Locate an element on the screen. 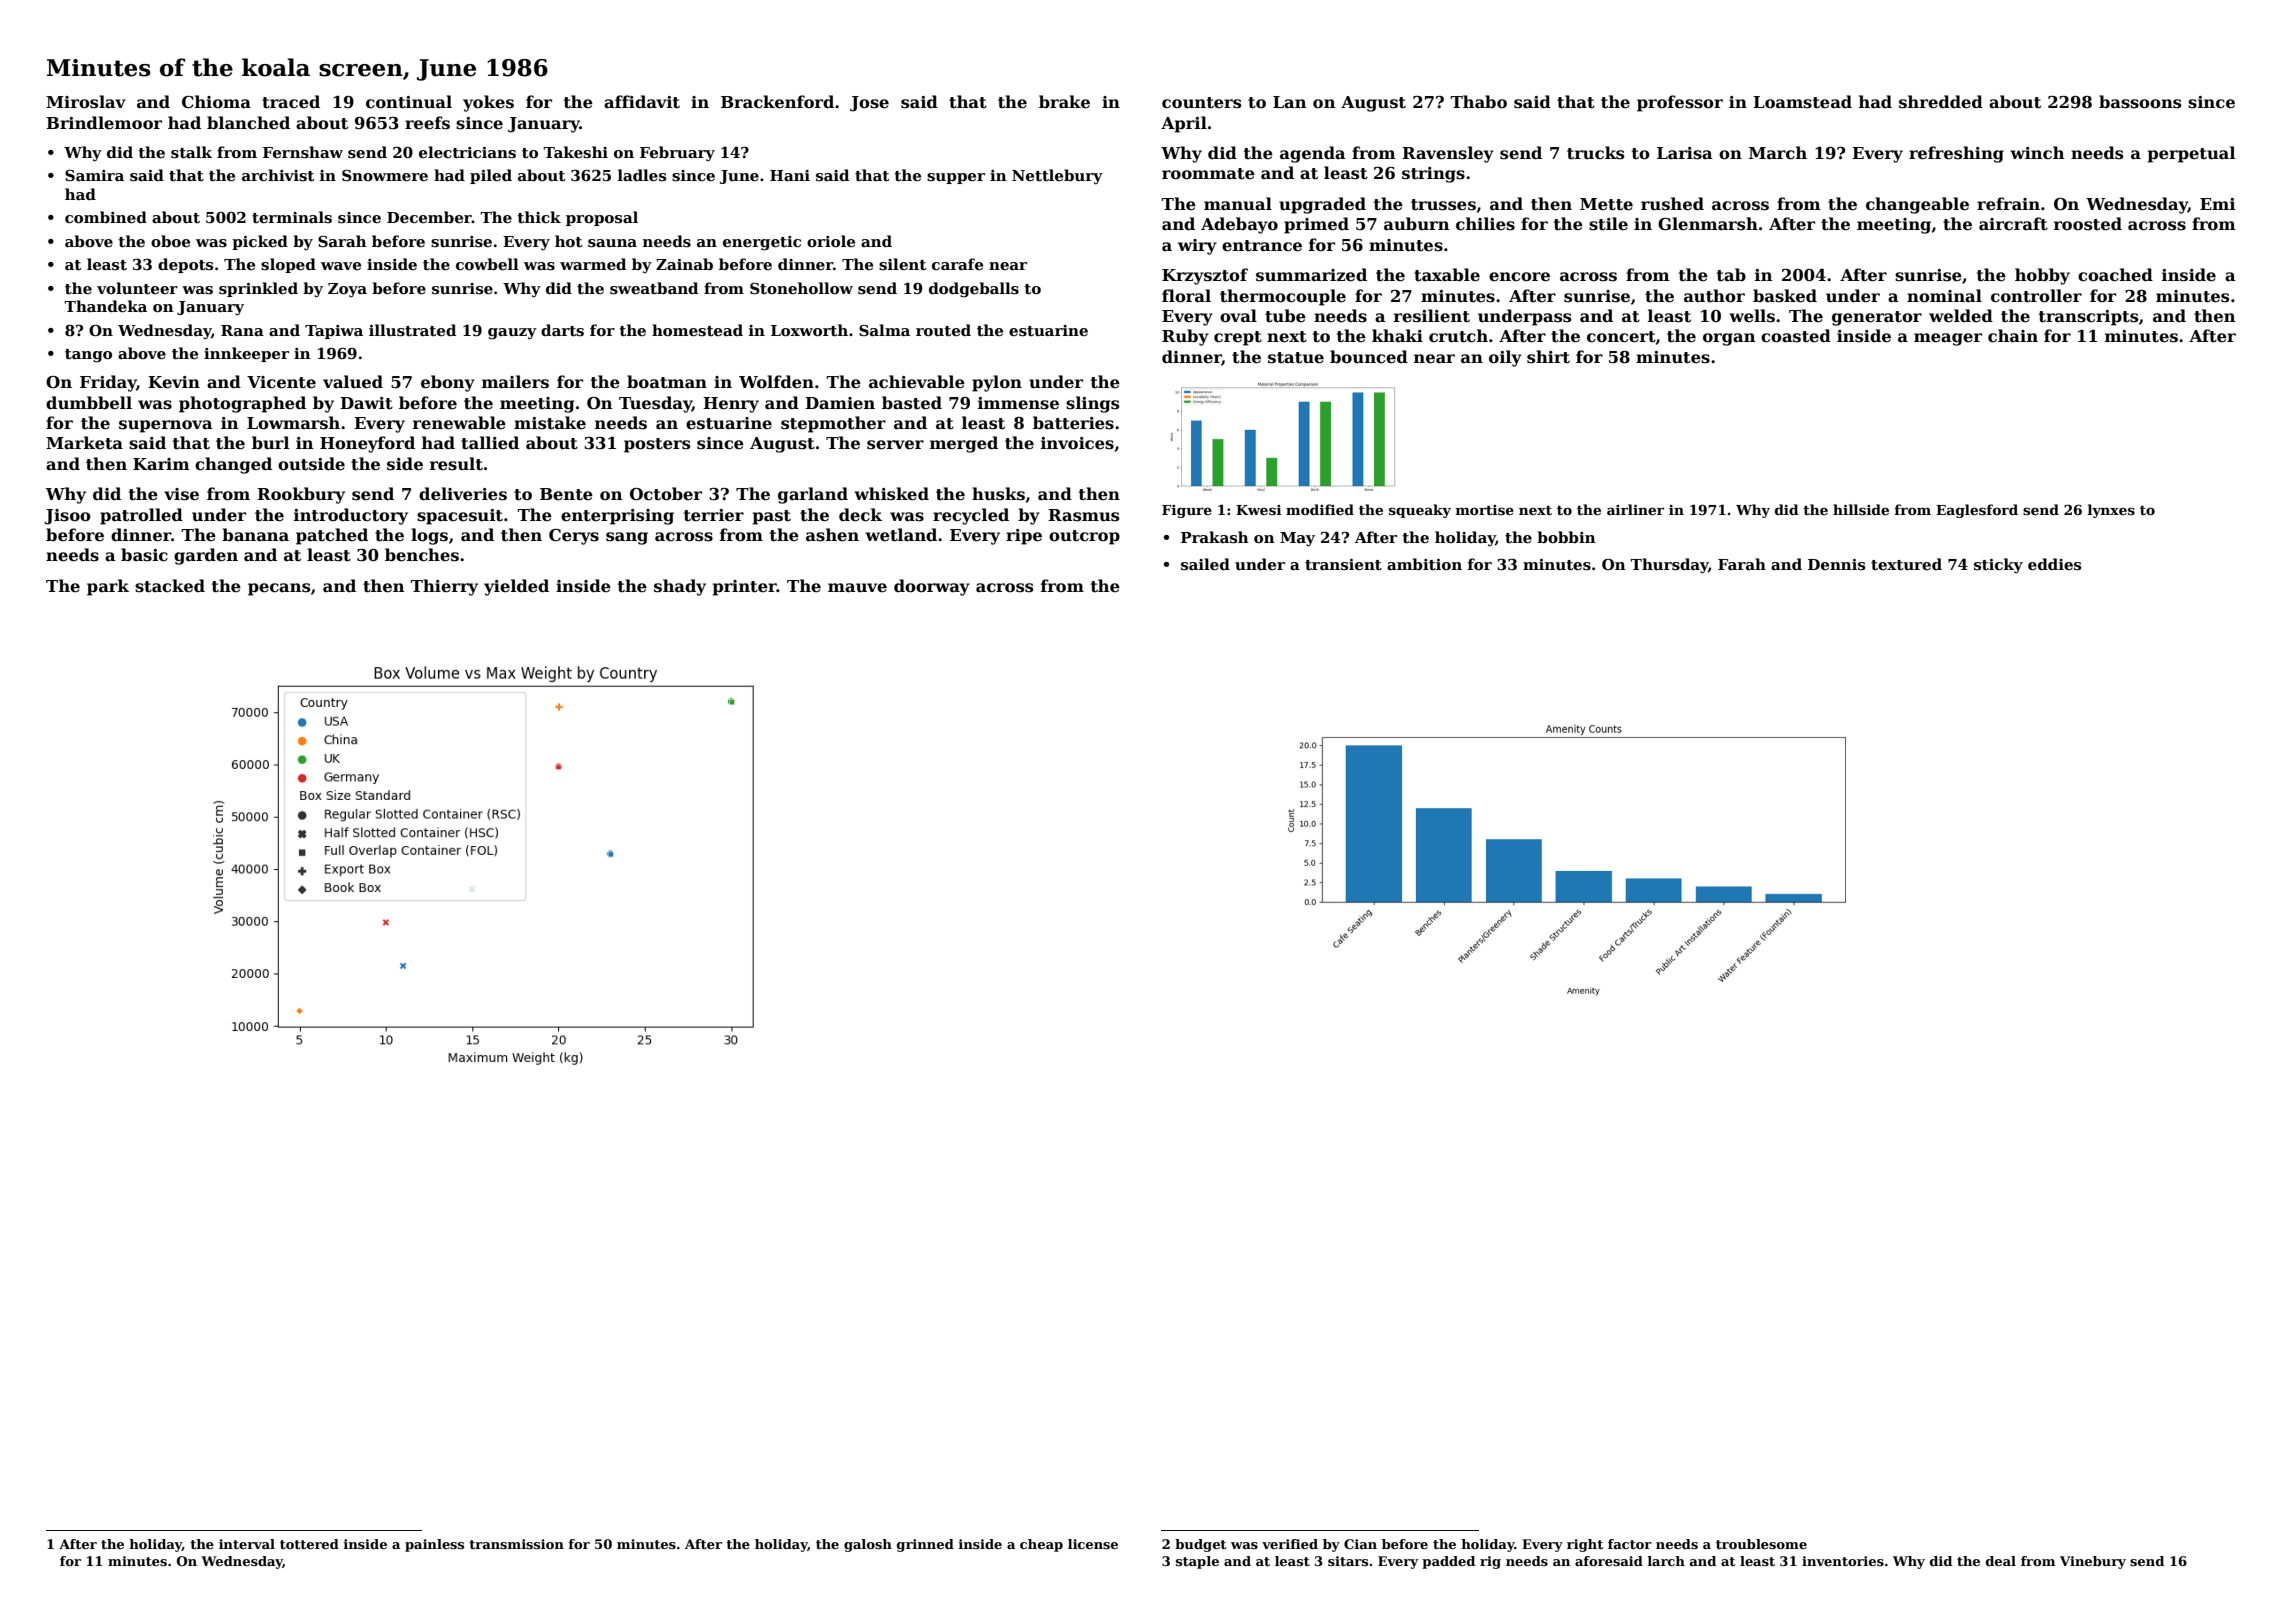 This screenshot has height=1614, width=2282. affidavit is located at coordinates (642, 102).
